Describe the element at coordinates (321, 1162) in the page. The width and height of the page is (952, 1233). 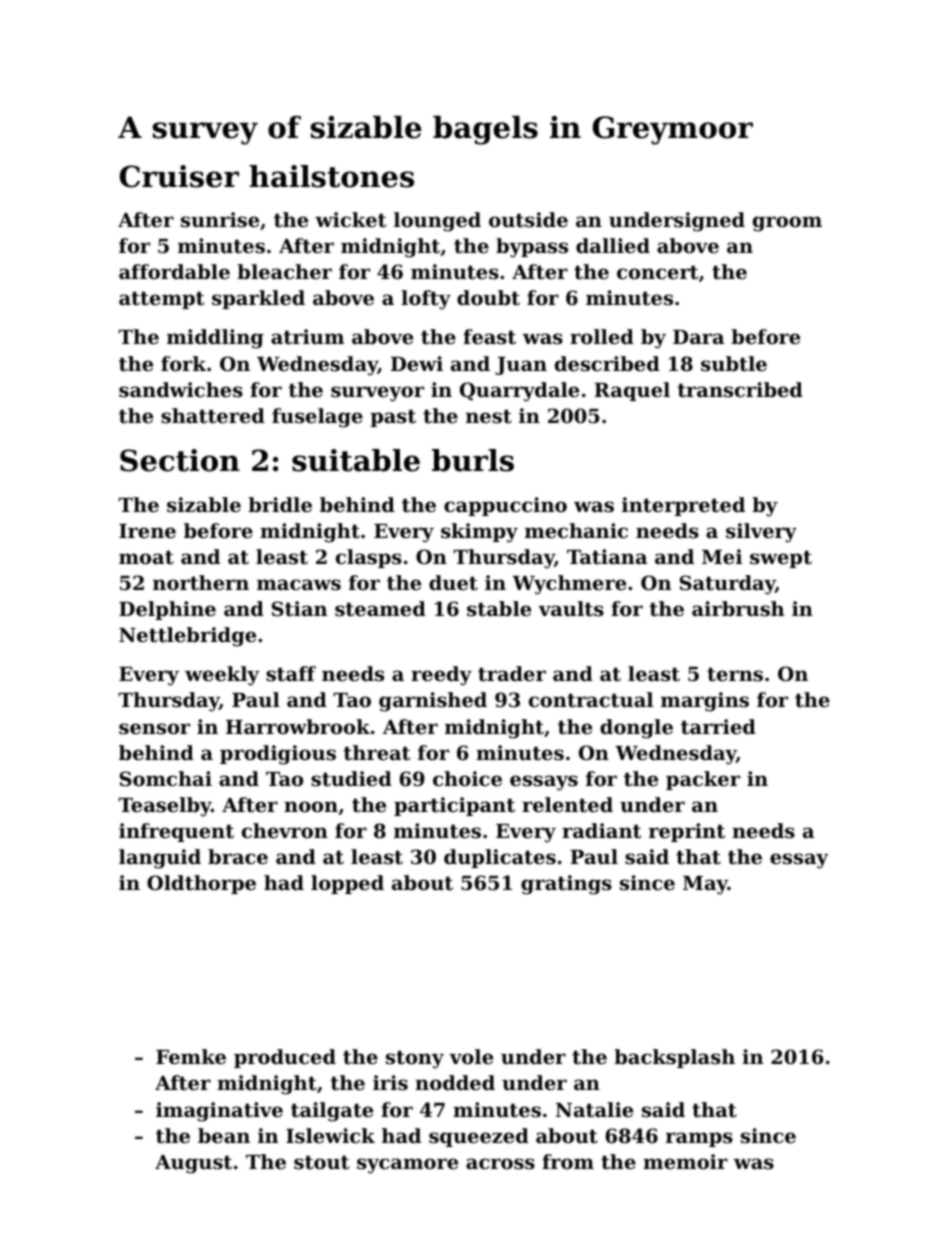
I see `stout` at that location.
